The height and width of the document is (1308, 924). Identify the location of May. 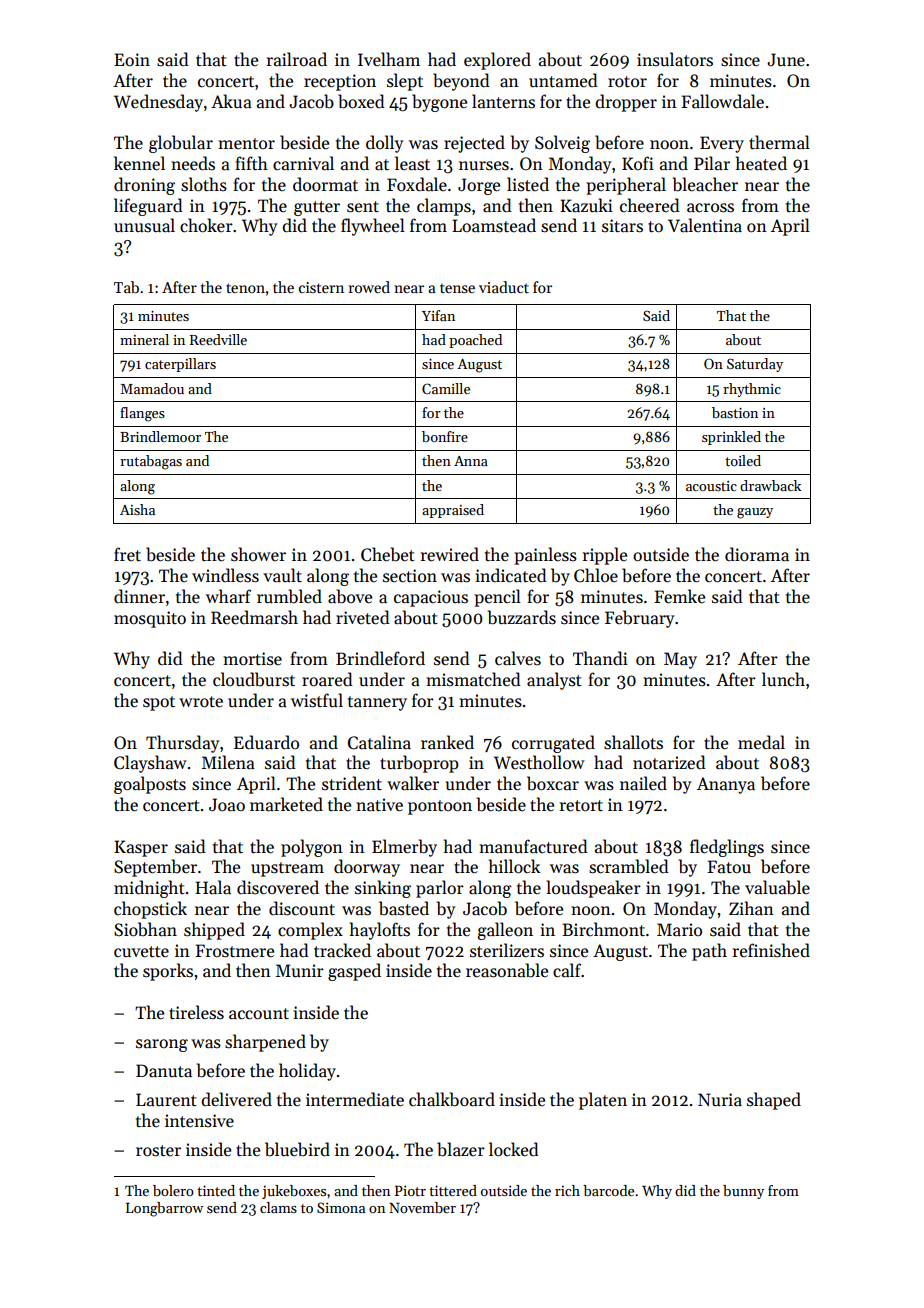
(680, 660).
